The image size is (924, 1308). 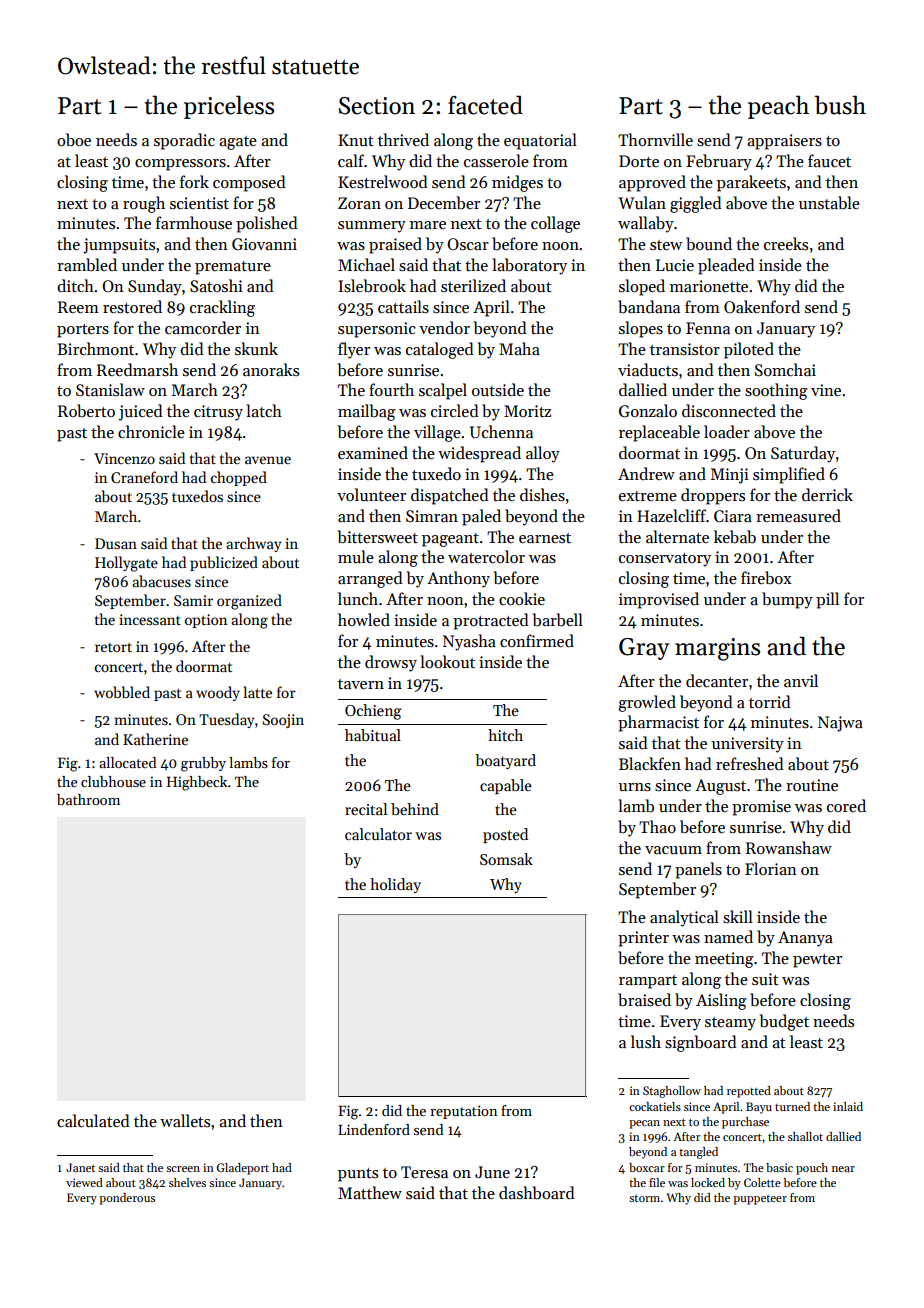 What do you see at coordinates (506, 786) in the screenshot?
I see `capable` at bounding box center [506, 786].
